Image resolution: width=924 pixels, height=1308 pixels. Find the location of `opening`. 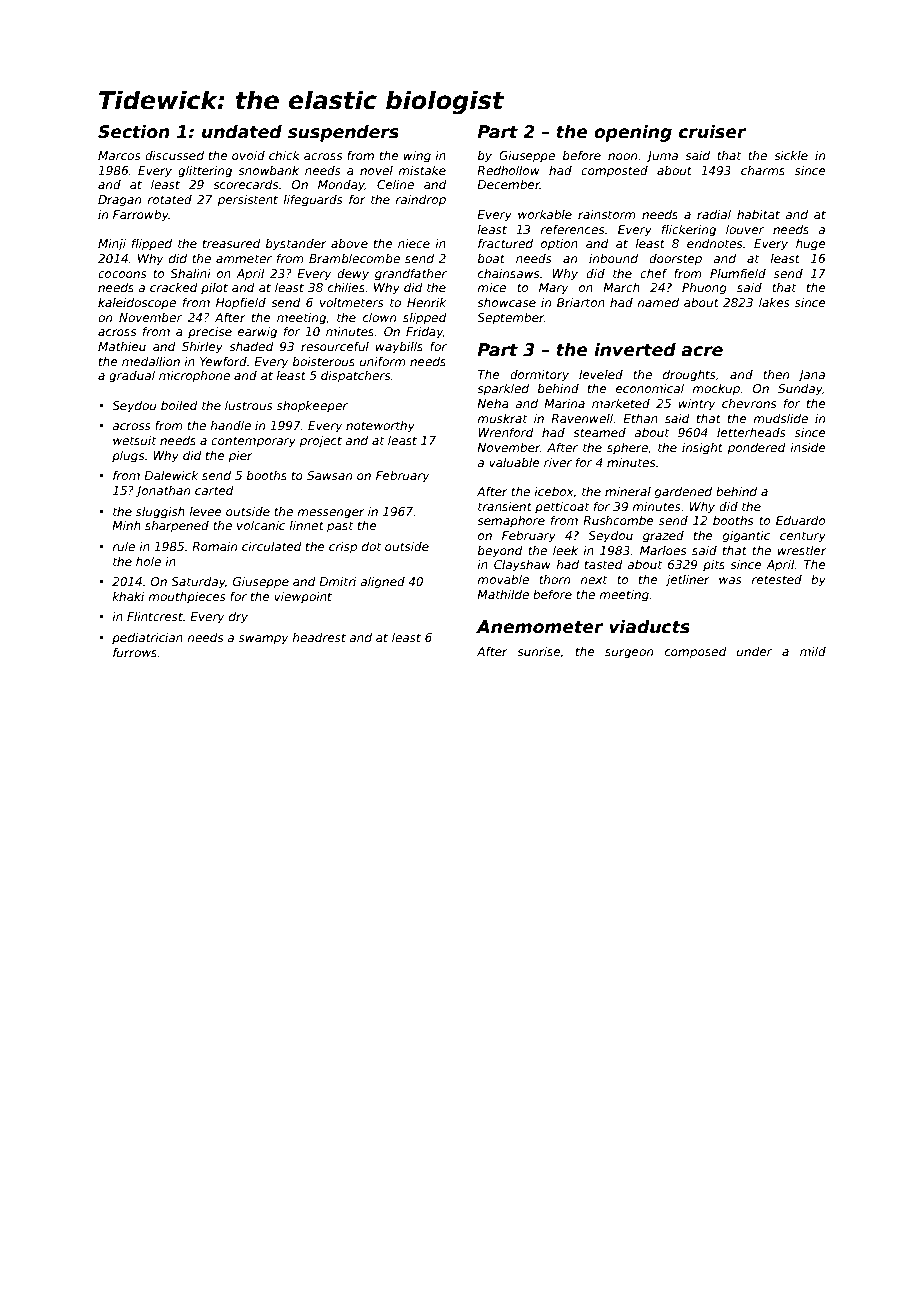

opening is located at coordinates (633, 133).
